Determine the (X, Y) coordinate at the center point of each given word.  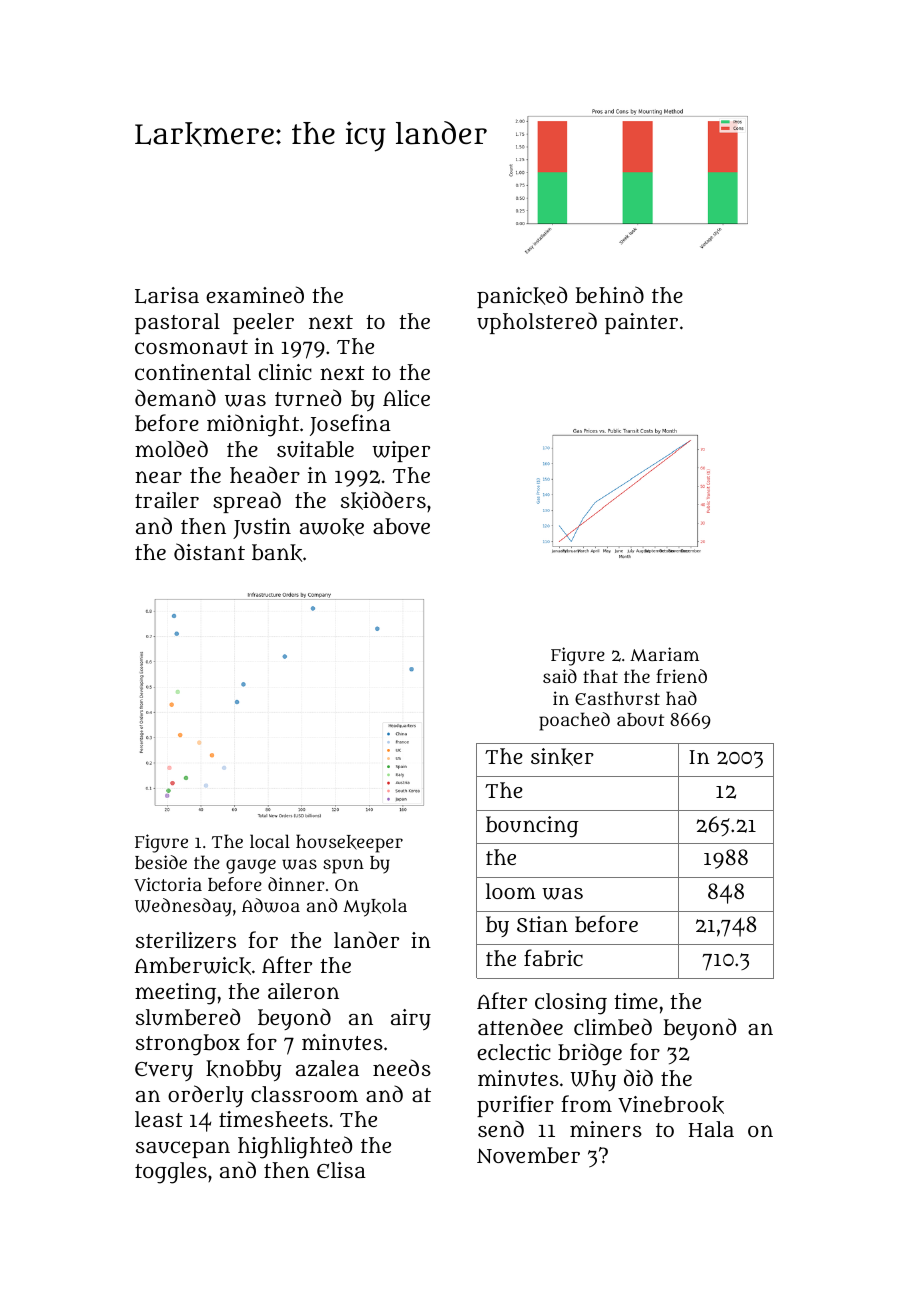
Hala (711, 1129)
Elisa (341, 1170)
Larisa (167, 295)
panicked (522, 297)
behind (609, 295)
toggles (171, 1173)
